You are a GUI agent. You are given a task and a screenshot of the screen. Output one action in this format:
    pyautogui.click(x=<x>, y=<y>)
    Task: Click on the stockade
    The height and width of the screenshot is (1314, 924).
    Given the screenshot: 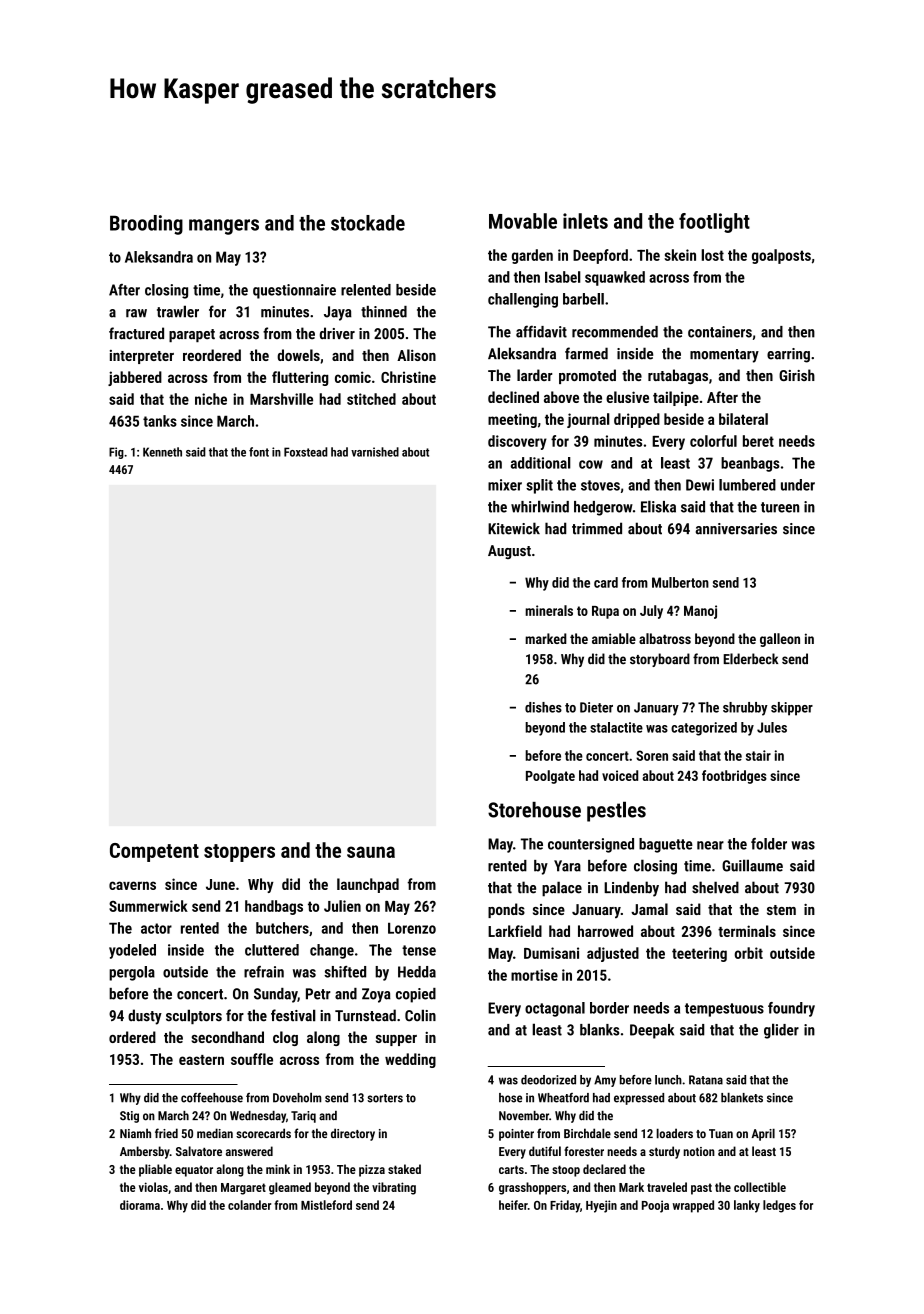 What is the action you would take?
    pyautogui.click(x=368, y=223)
